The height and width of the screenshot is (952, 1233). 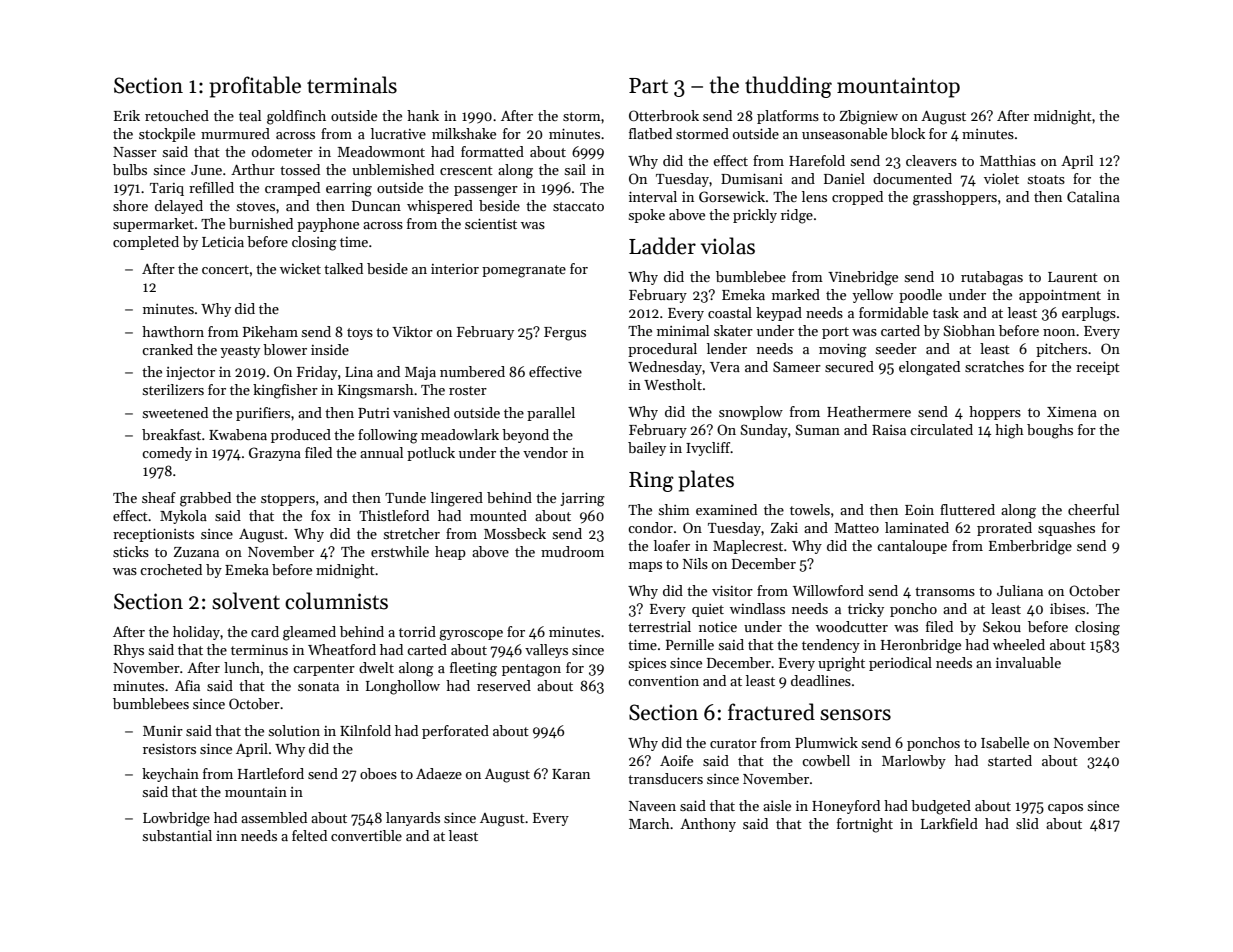 I want to click on Anthony, so click(x=708, y=825).
